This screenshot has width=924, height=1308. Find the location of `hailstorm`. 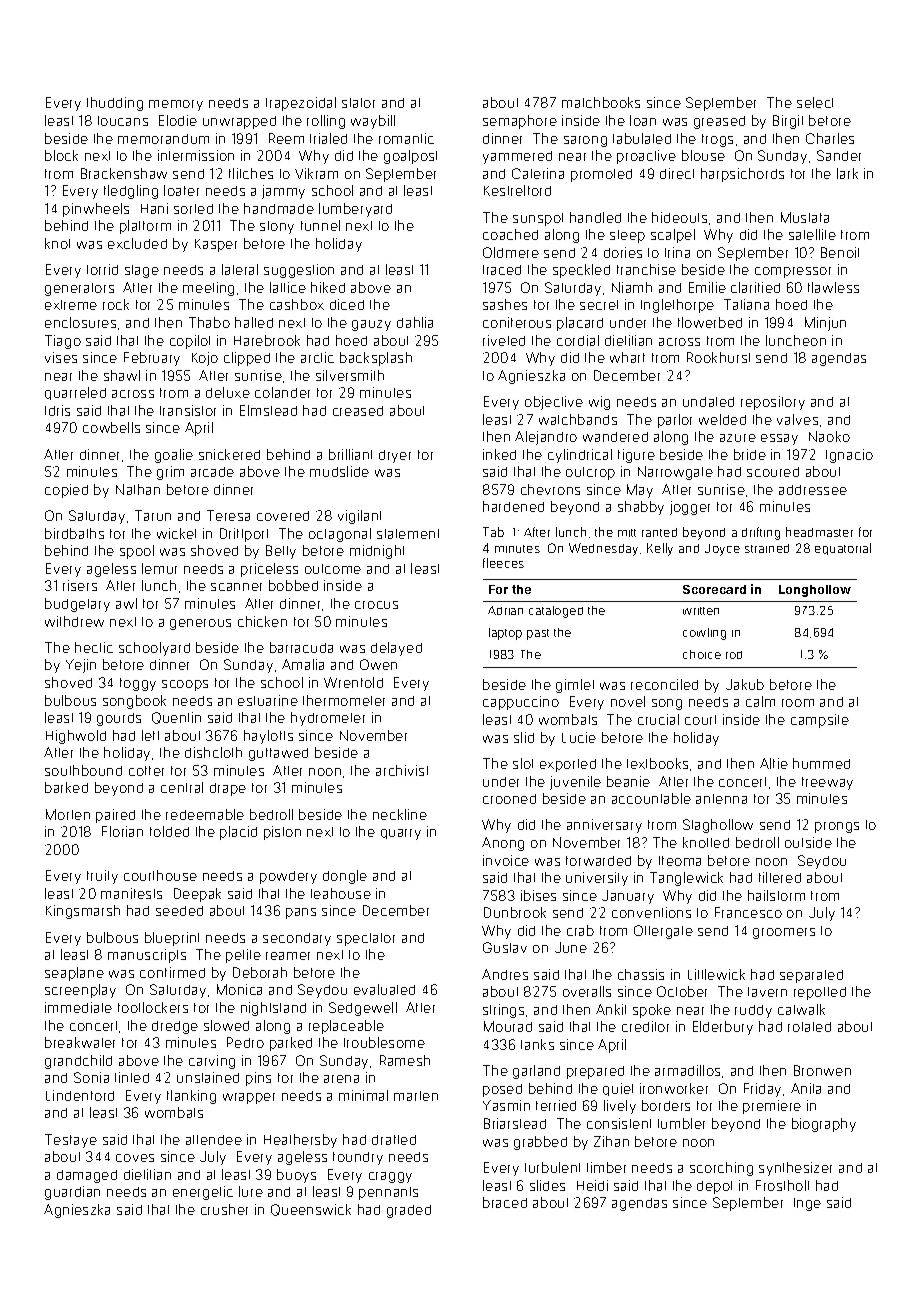

hailstorm is located at coordinates (776, 895).
